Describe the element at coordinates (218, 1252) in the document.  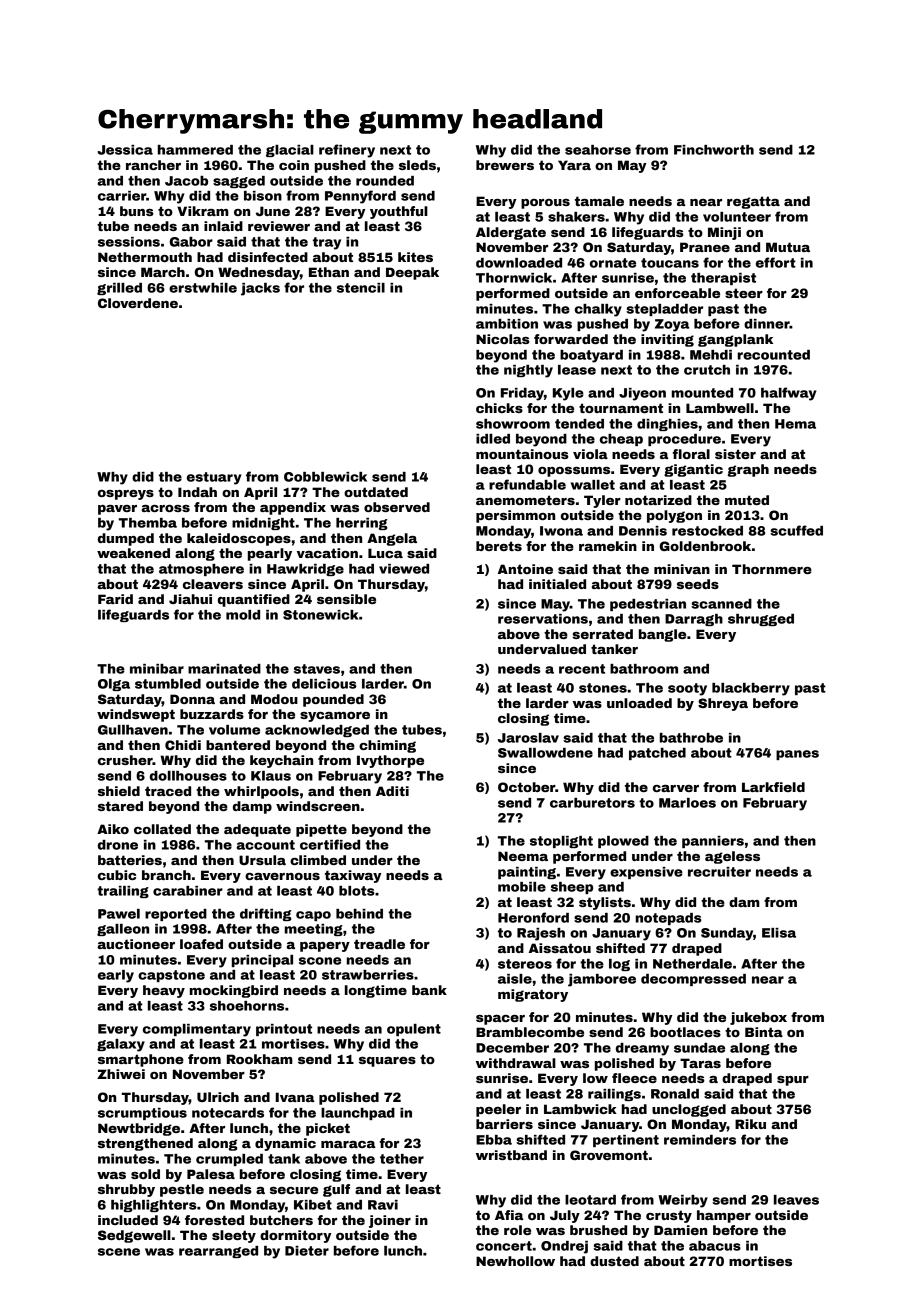
I see `rearranged` at that location.
